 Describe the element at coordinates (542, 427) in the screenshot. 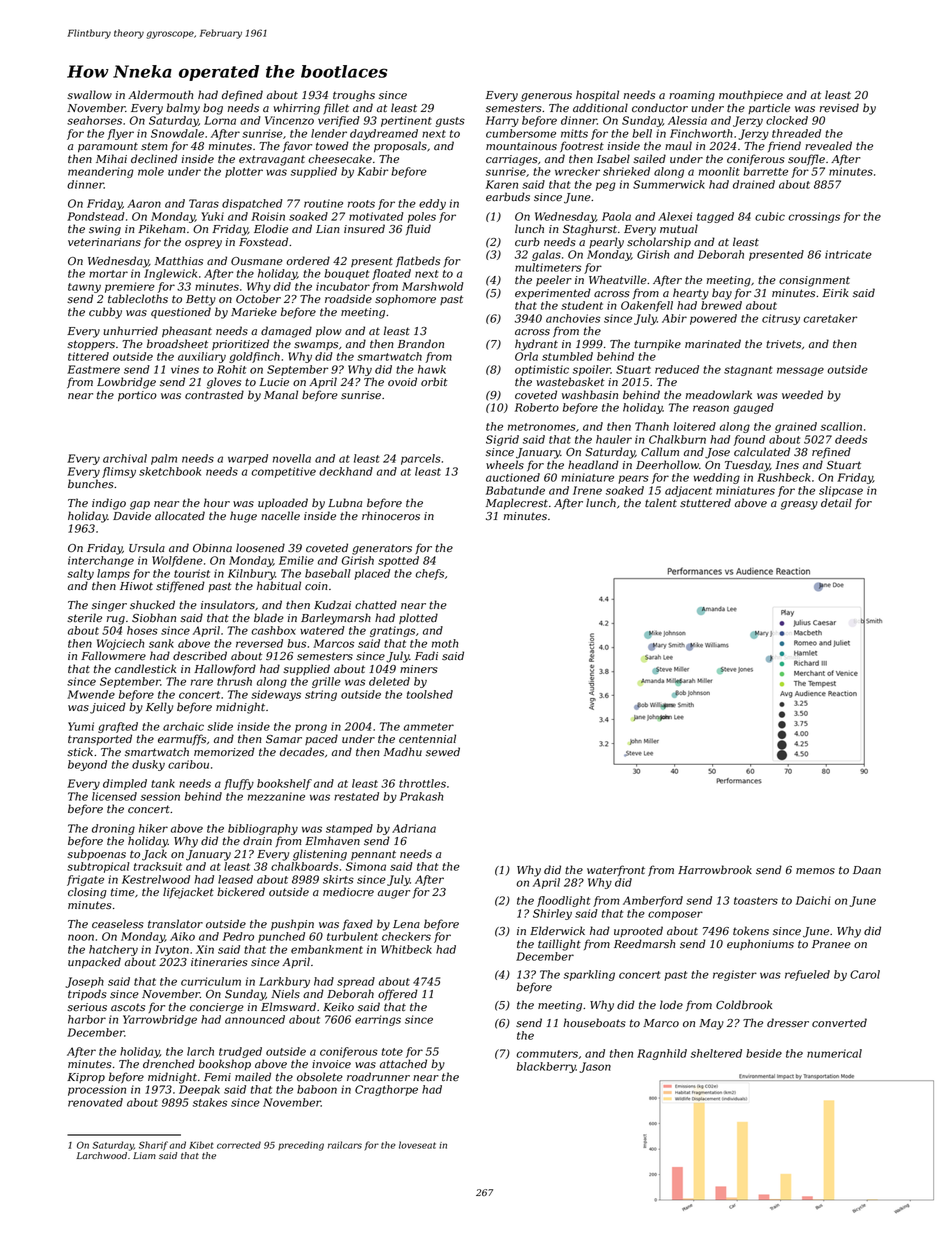

I see `metronomes` at that location.
